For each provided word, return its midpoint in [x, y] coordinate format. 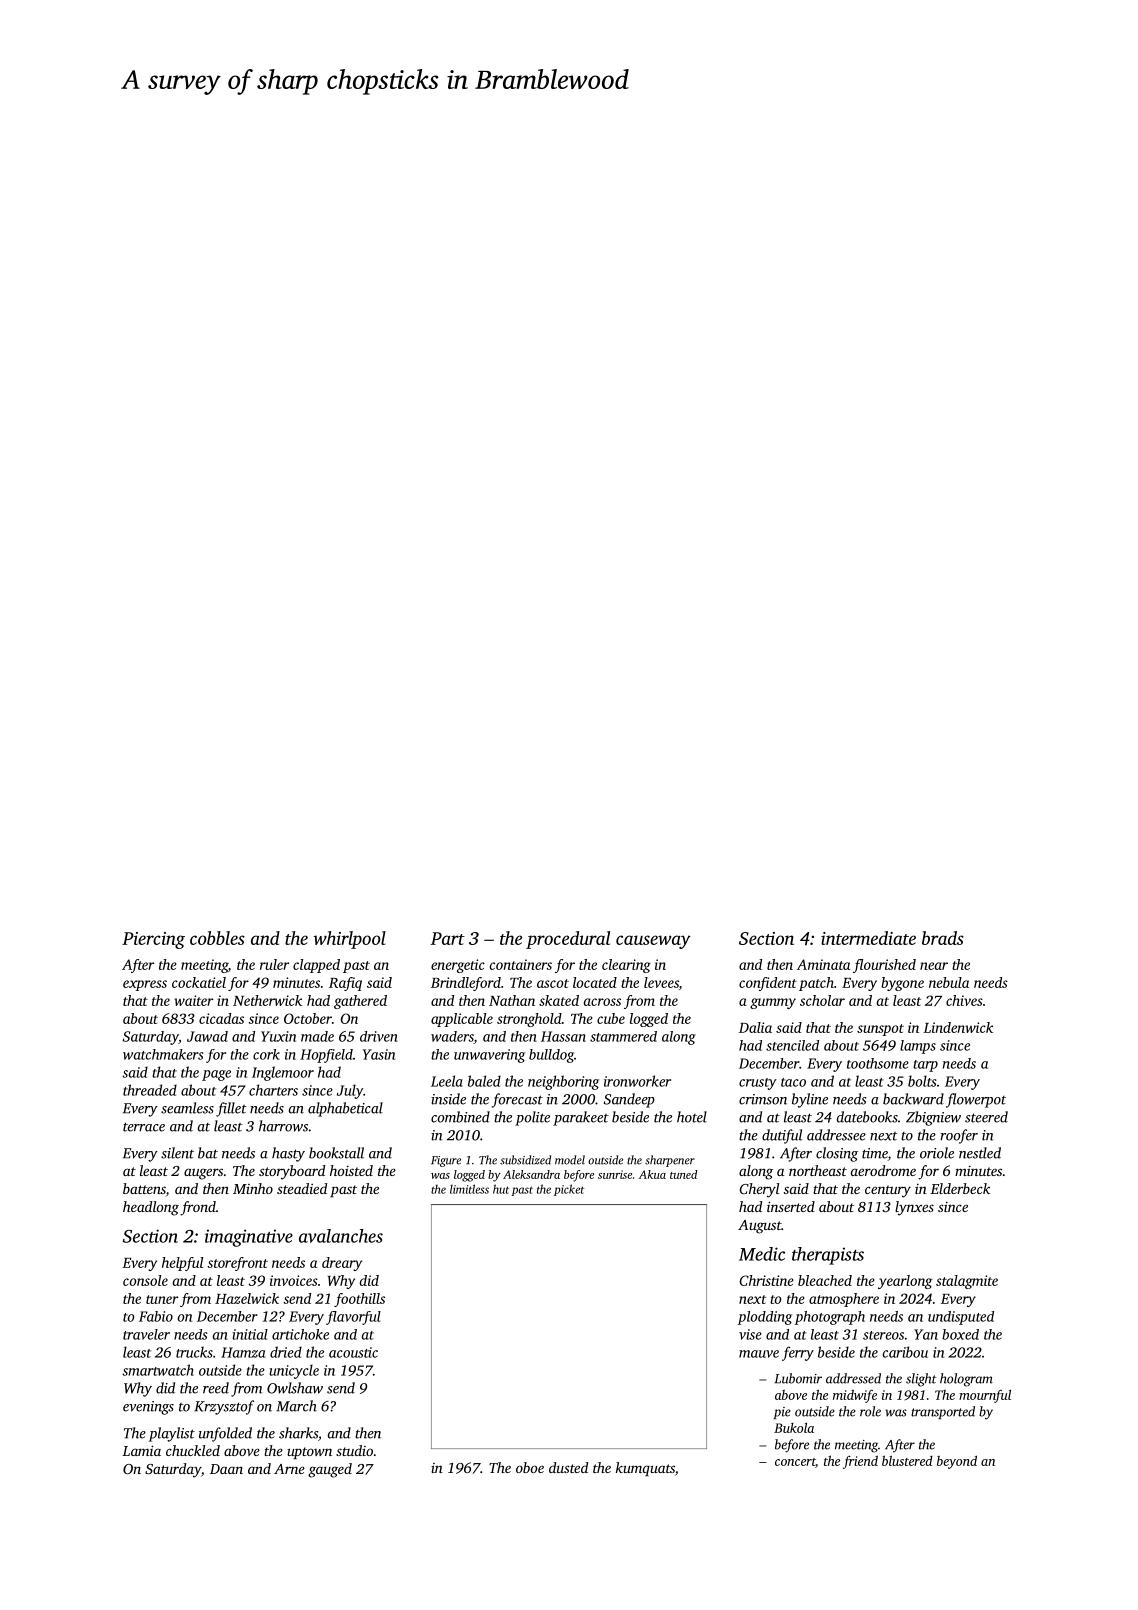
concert [795, 1463]
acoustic [353, 1352]
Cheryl [759, 1190]
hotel [692, 1117]
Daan [226, 1469]
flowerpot [976, 1100]
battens [144, 1188]
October [308, 1018]
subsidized [525, 1160]
